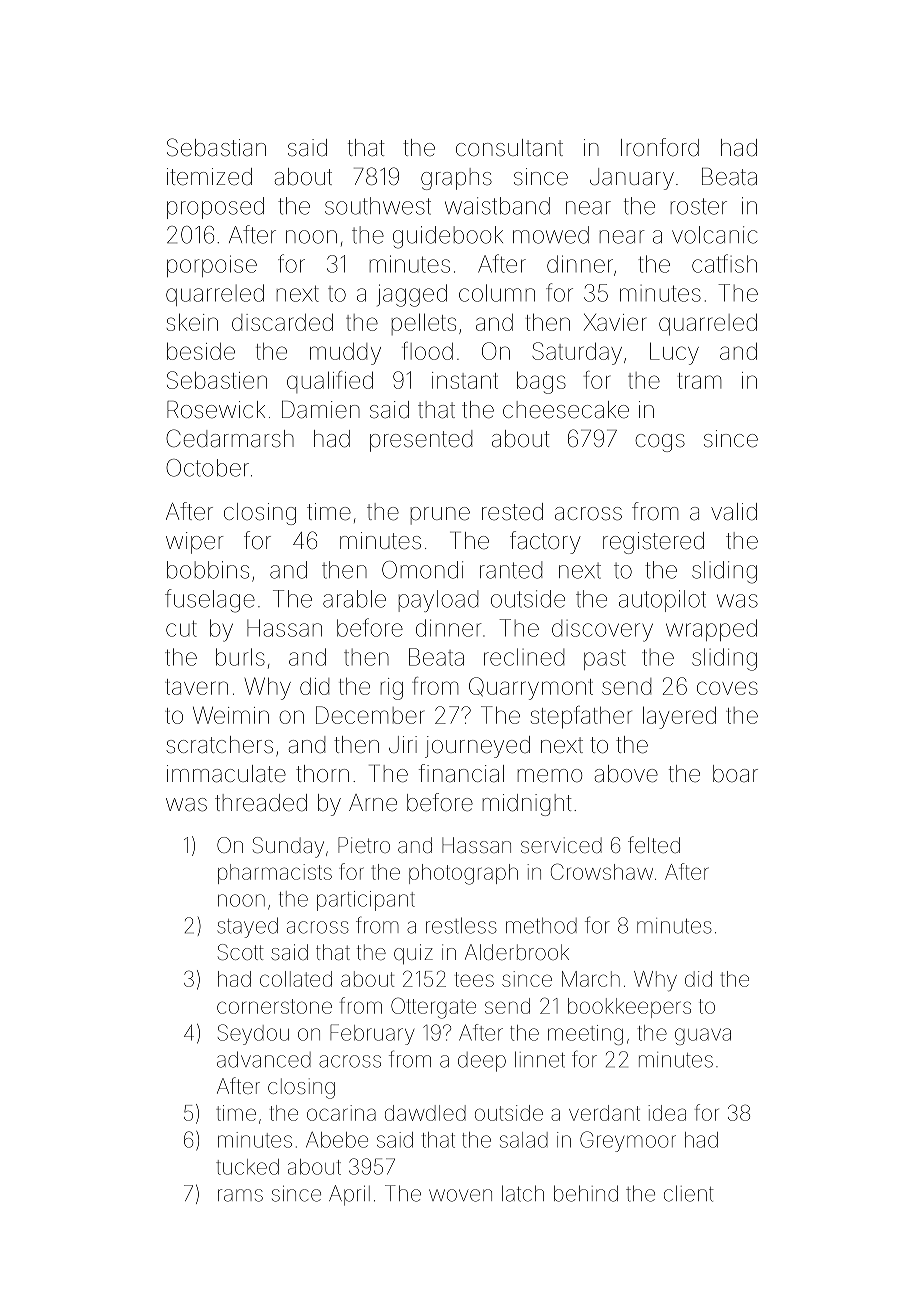 The width and height of the screenshot is (924, 1311). I want to click on boar, so click(735, 774).
